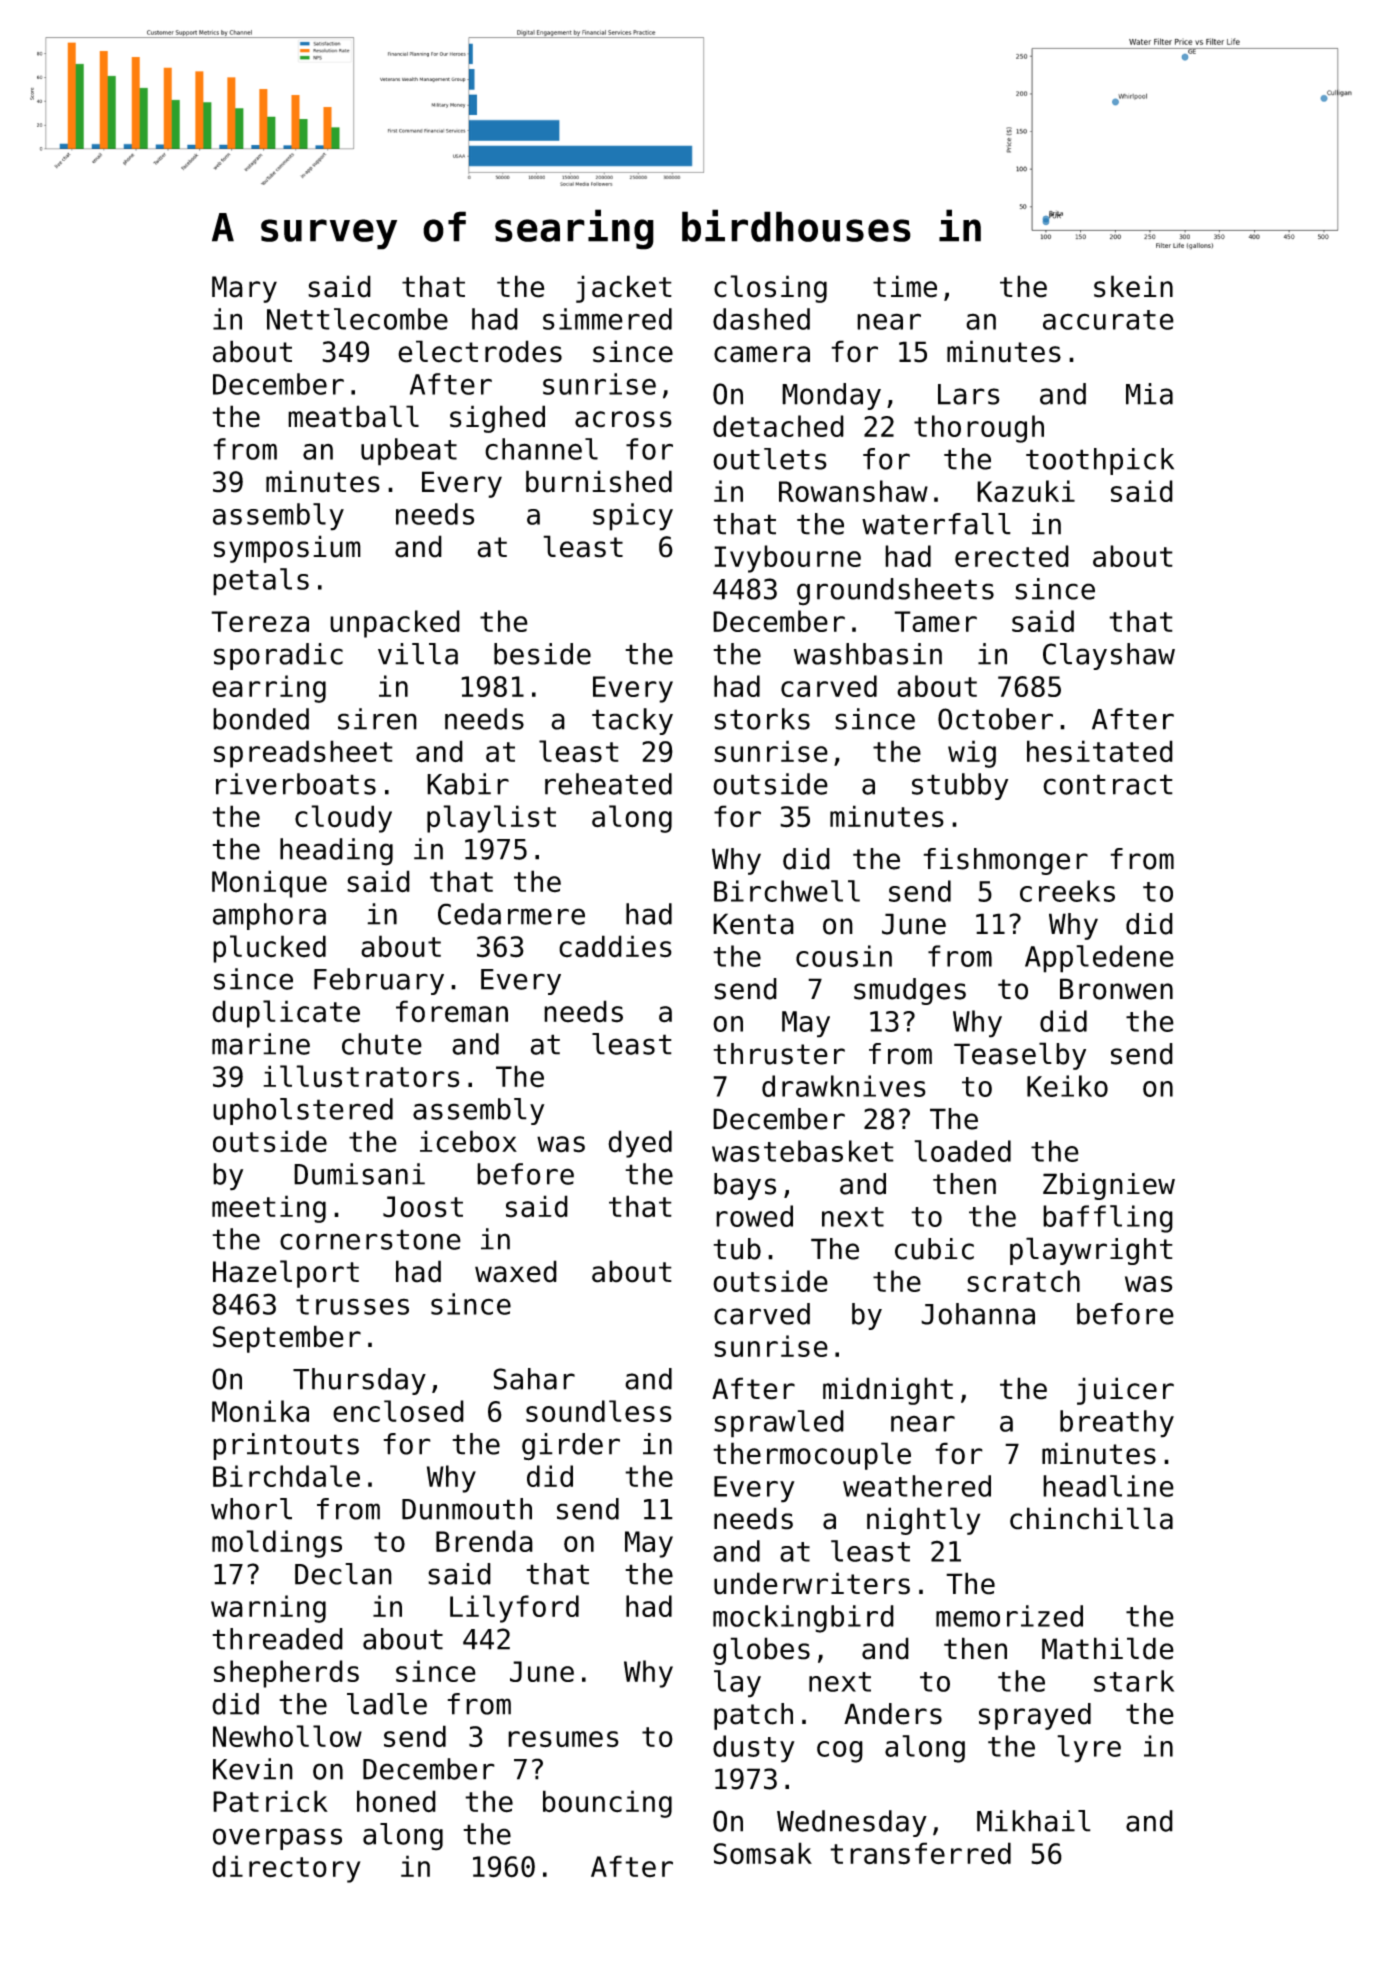 This screenshot has height=1969, width=1386. What do you see at coordinates (1117, 1424) in the screenshot?
I see `breathy` at bounding box center [1117, 1424].
